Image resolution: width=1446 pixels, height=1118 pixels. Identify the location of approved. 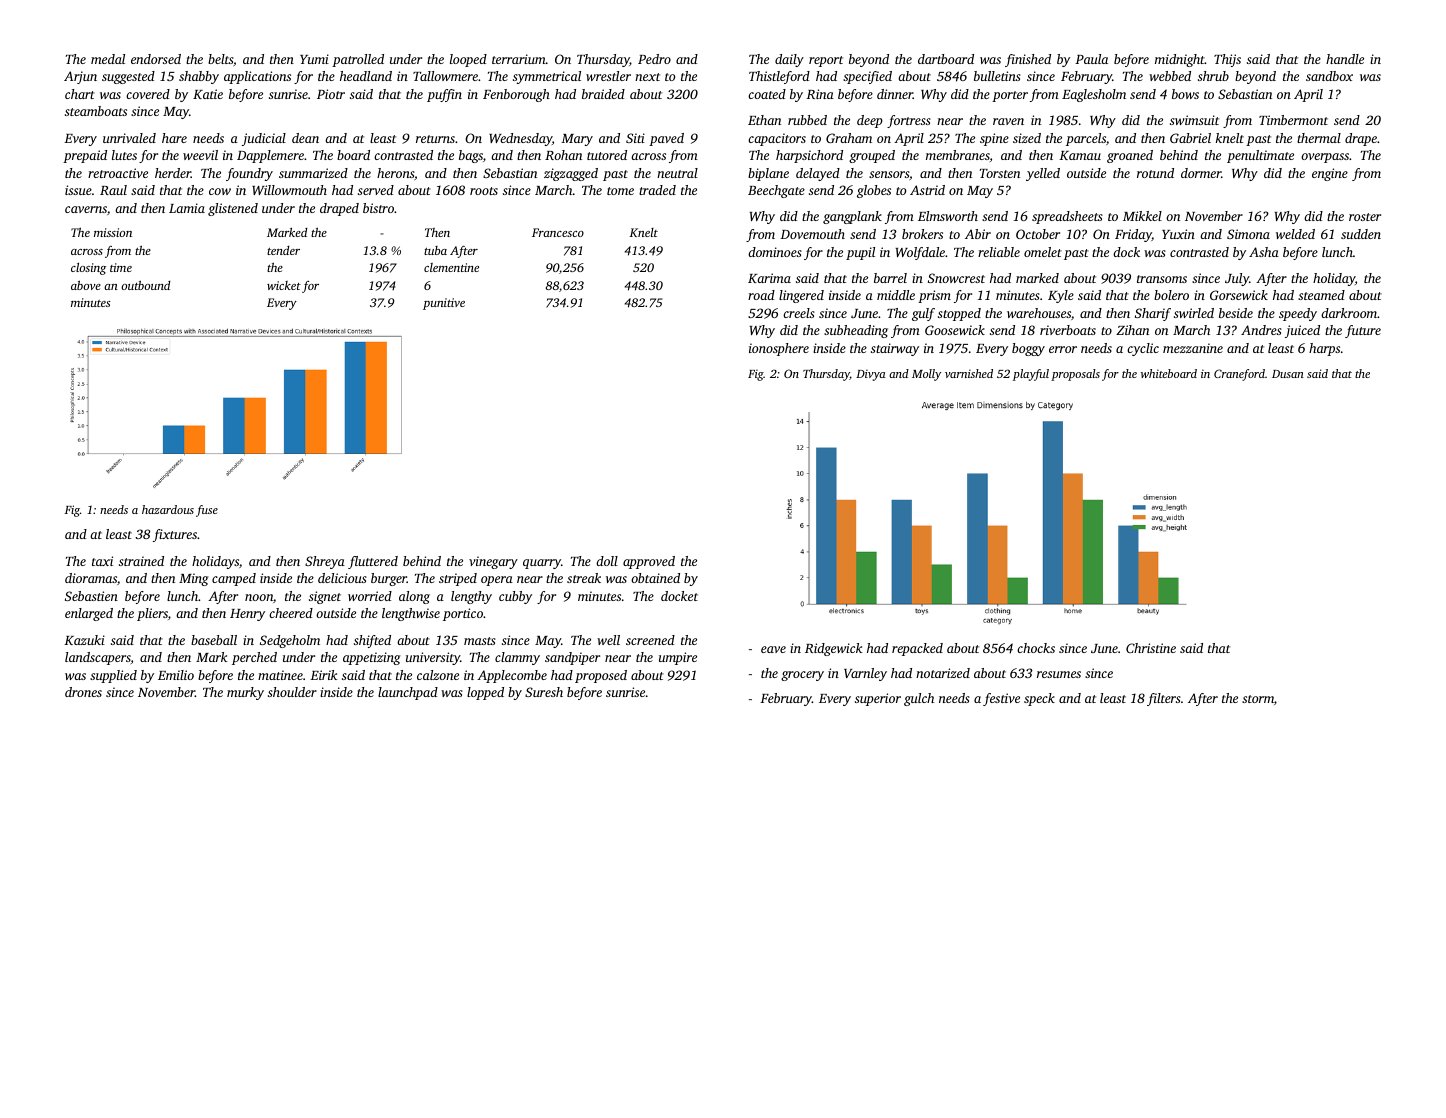
(649, 562).
